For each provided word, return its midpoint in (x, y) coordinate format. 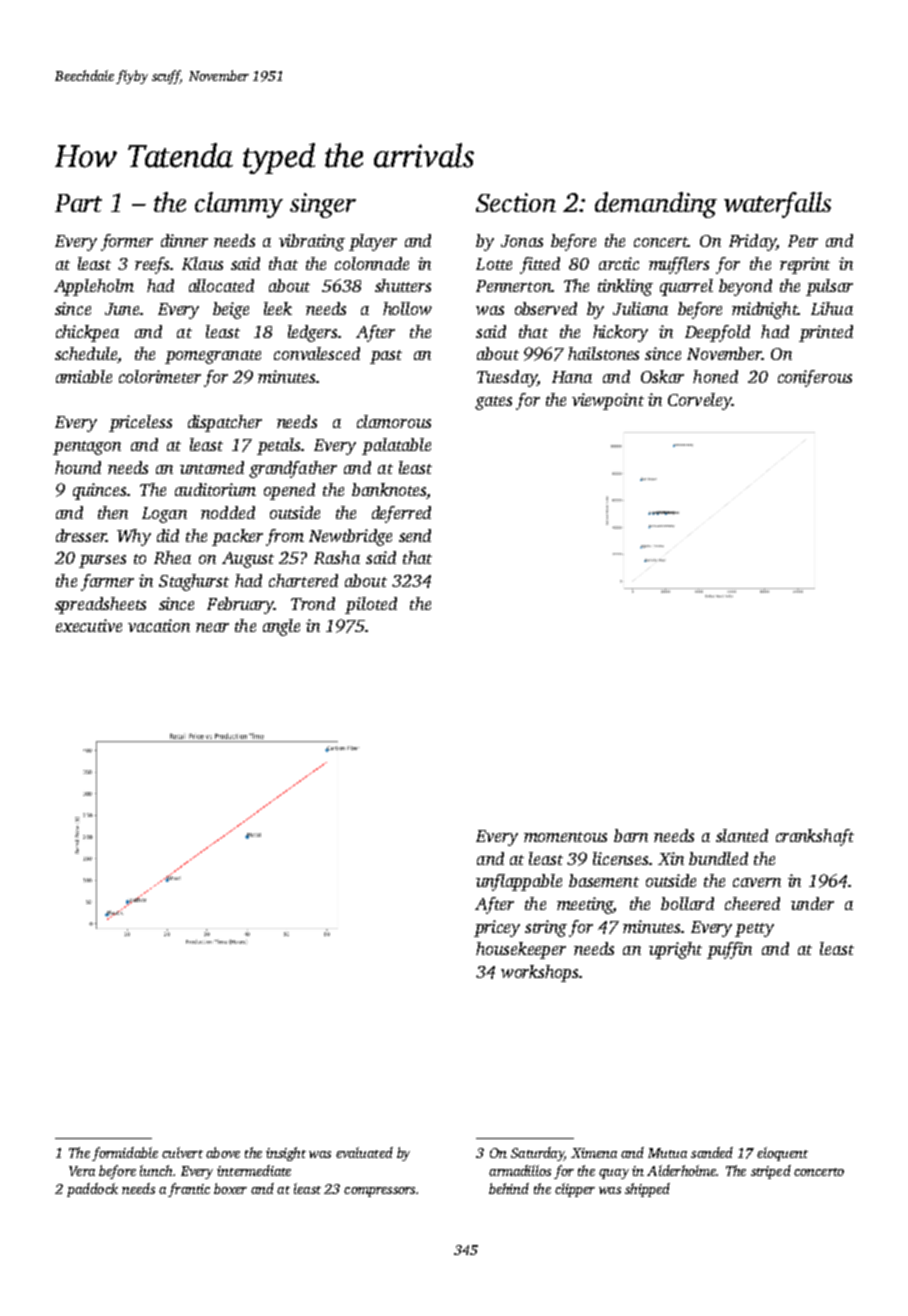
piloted (371, 605)
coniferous (815, 378)
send (415, 535)
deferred (401, 514)
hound (78, 467)
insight (286, 1154)
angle (281, 627)
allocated (221, 285)
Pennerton (513, 286)
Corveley (700, 401)
